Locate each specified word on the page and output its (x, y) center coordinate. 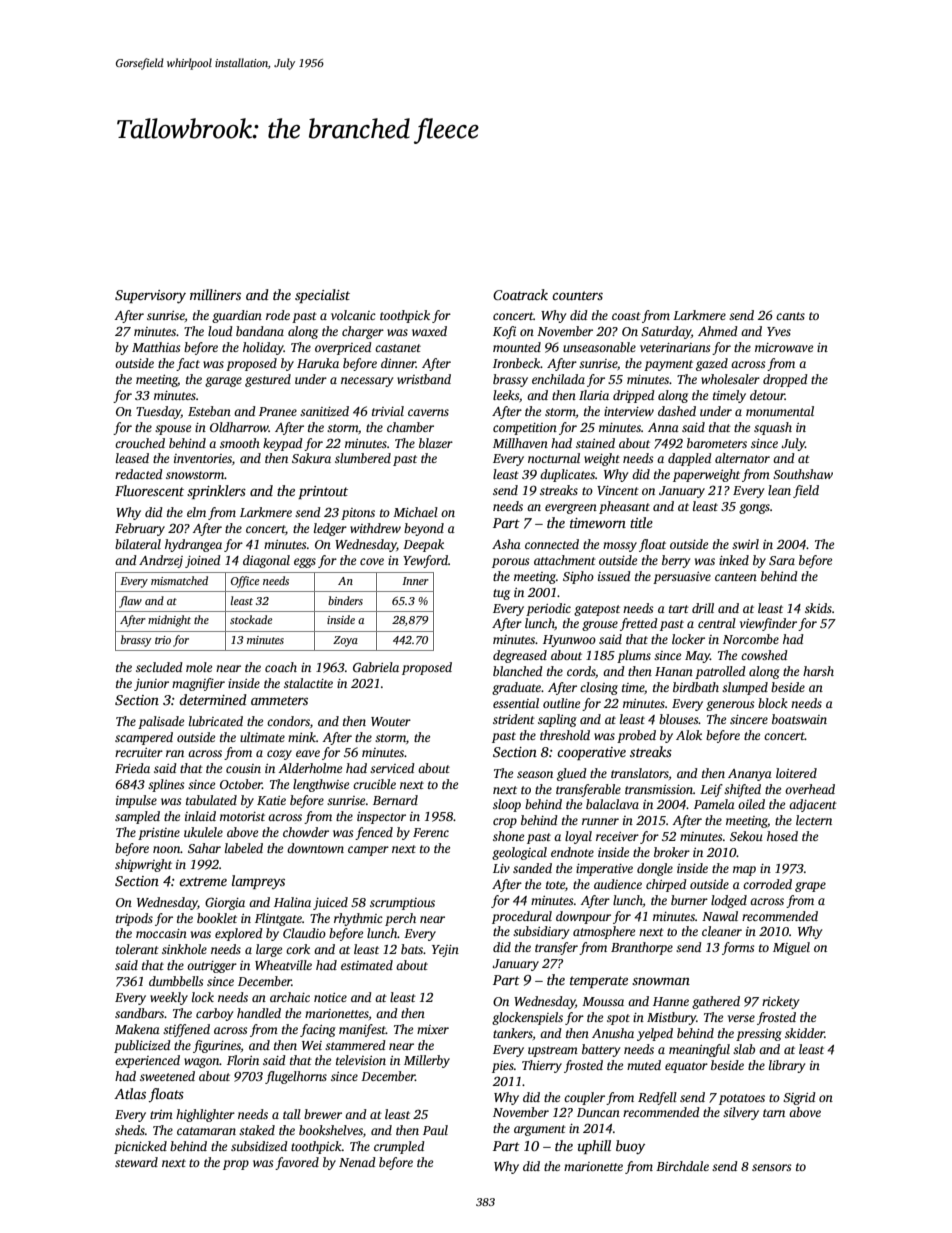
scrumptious (402, 904)
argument (540, 1130)
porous (510, 563)
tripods (134, 919)
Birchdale (682, 1166)
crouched (140, 443)
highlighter (205, 1115)
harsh (818, 671)
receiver (617, 836)
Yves (779, 331)
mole (199, 667)
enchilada (558, 379)
